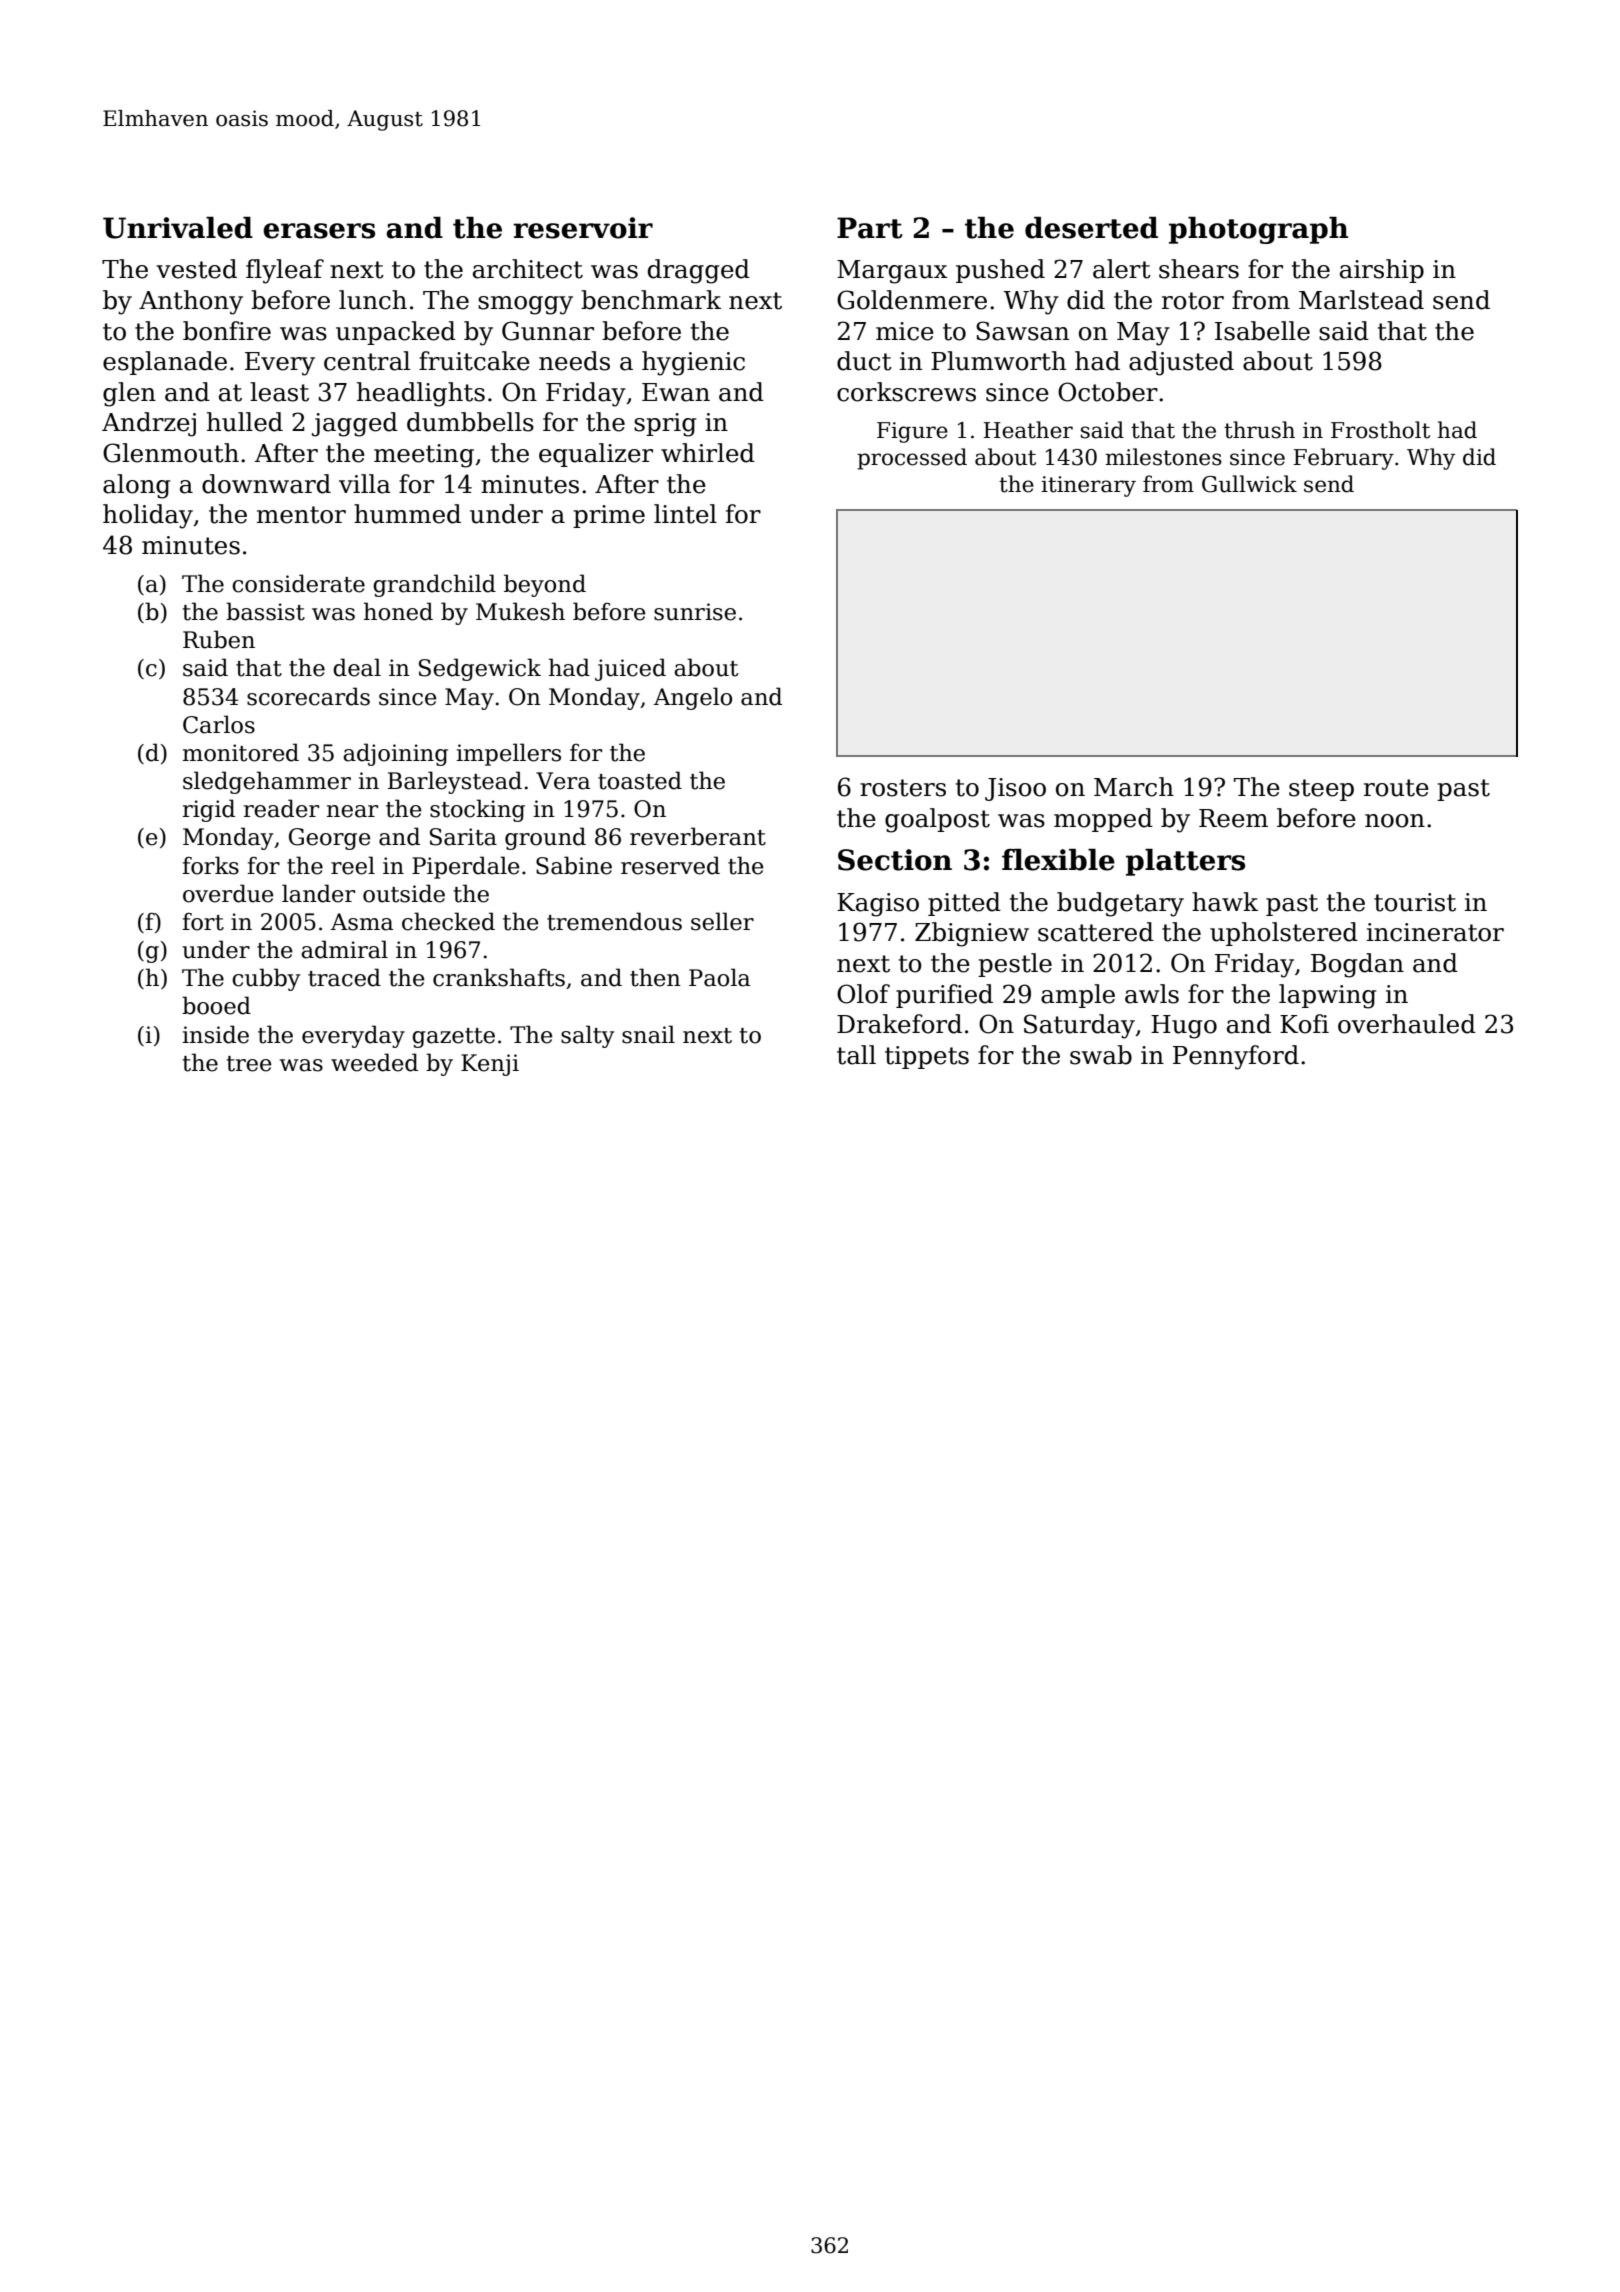 The height and width of the screenshot is (2292, 1620). Describe the element at coordinates (574, 361) in the screenshot. I see `needs` at that location.
